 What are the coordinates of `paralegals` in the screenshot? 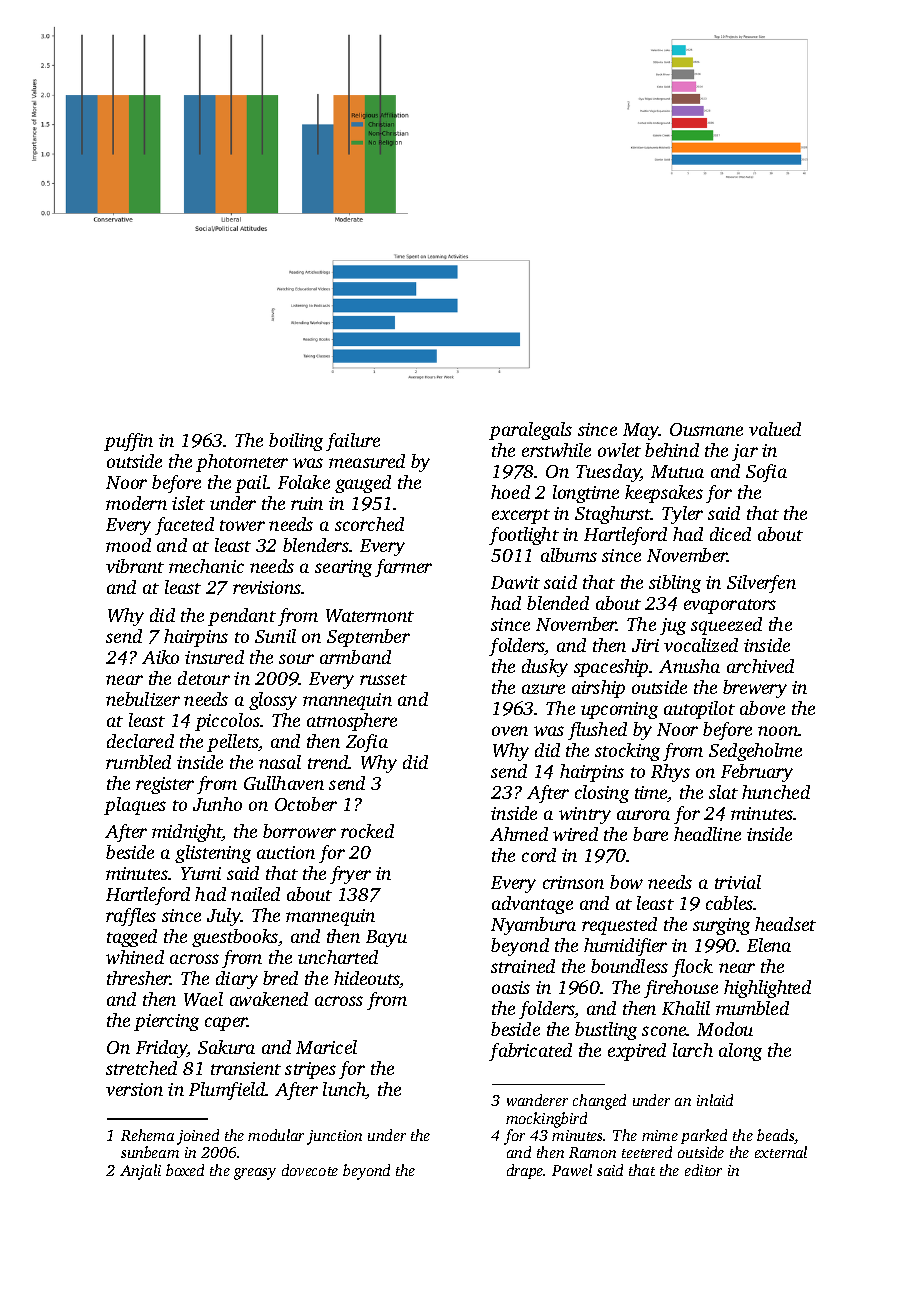 It's located at (530, 431).
